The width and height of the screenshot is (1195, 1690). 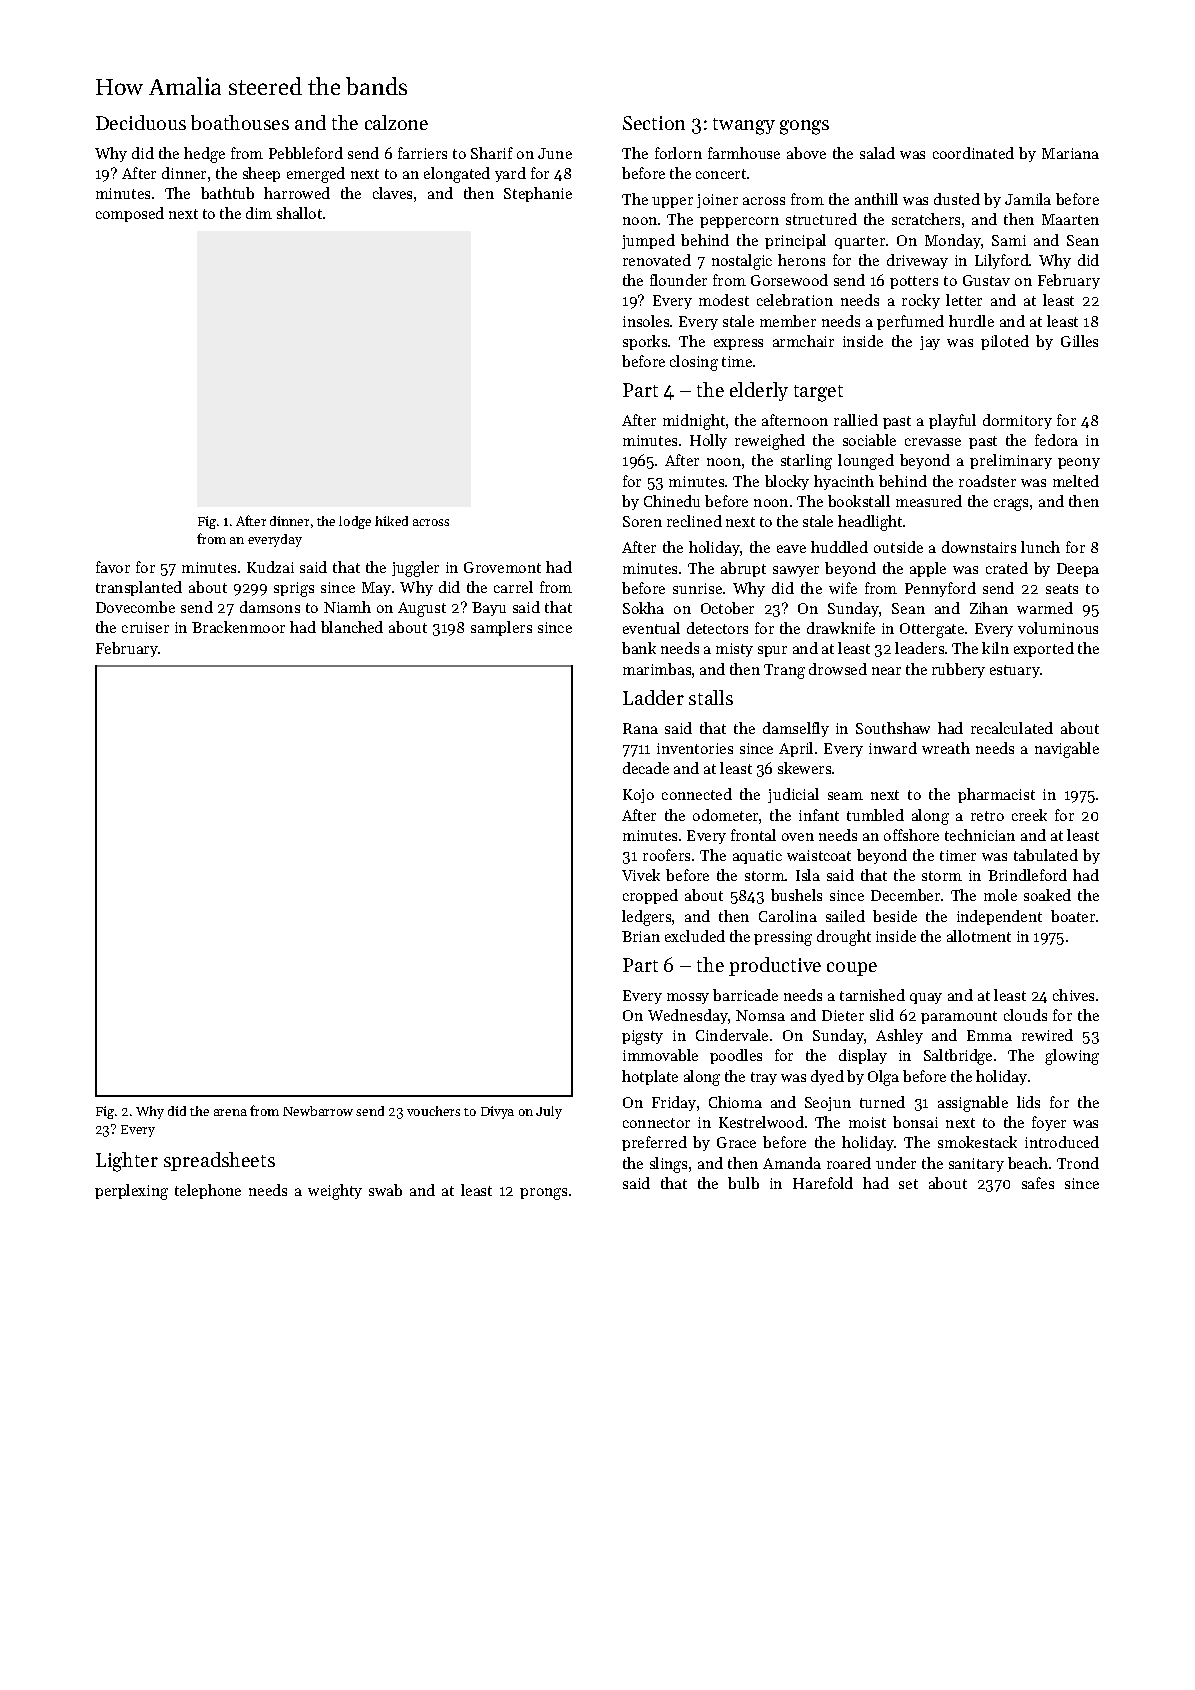 What do you see at coordinates (821, 219) in the screenshot?
I see `structured` at bounding box center [821, 219].
